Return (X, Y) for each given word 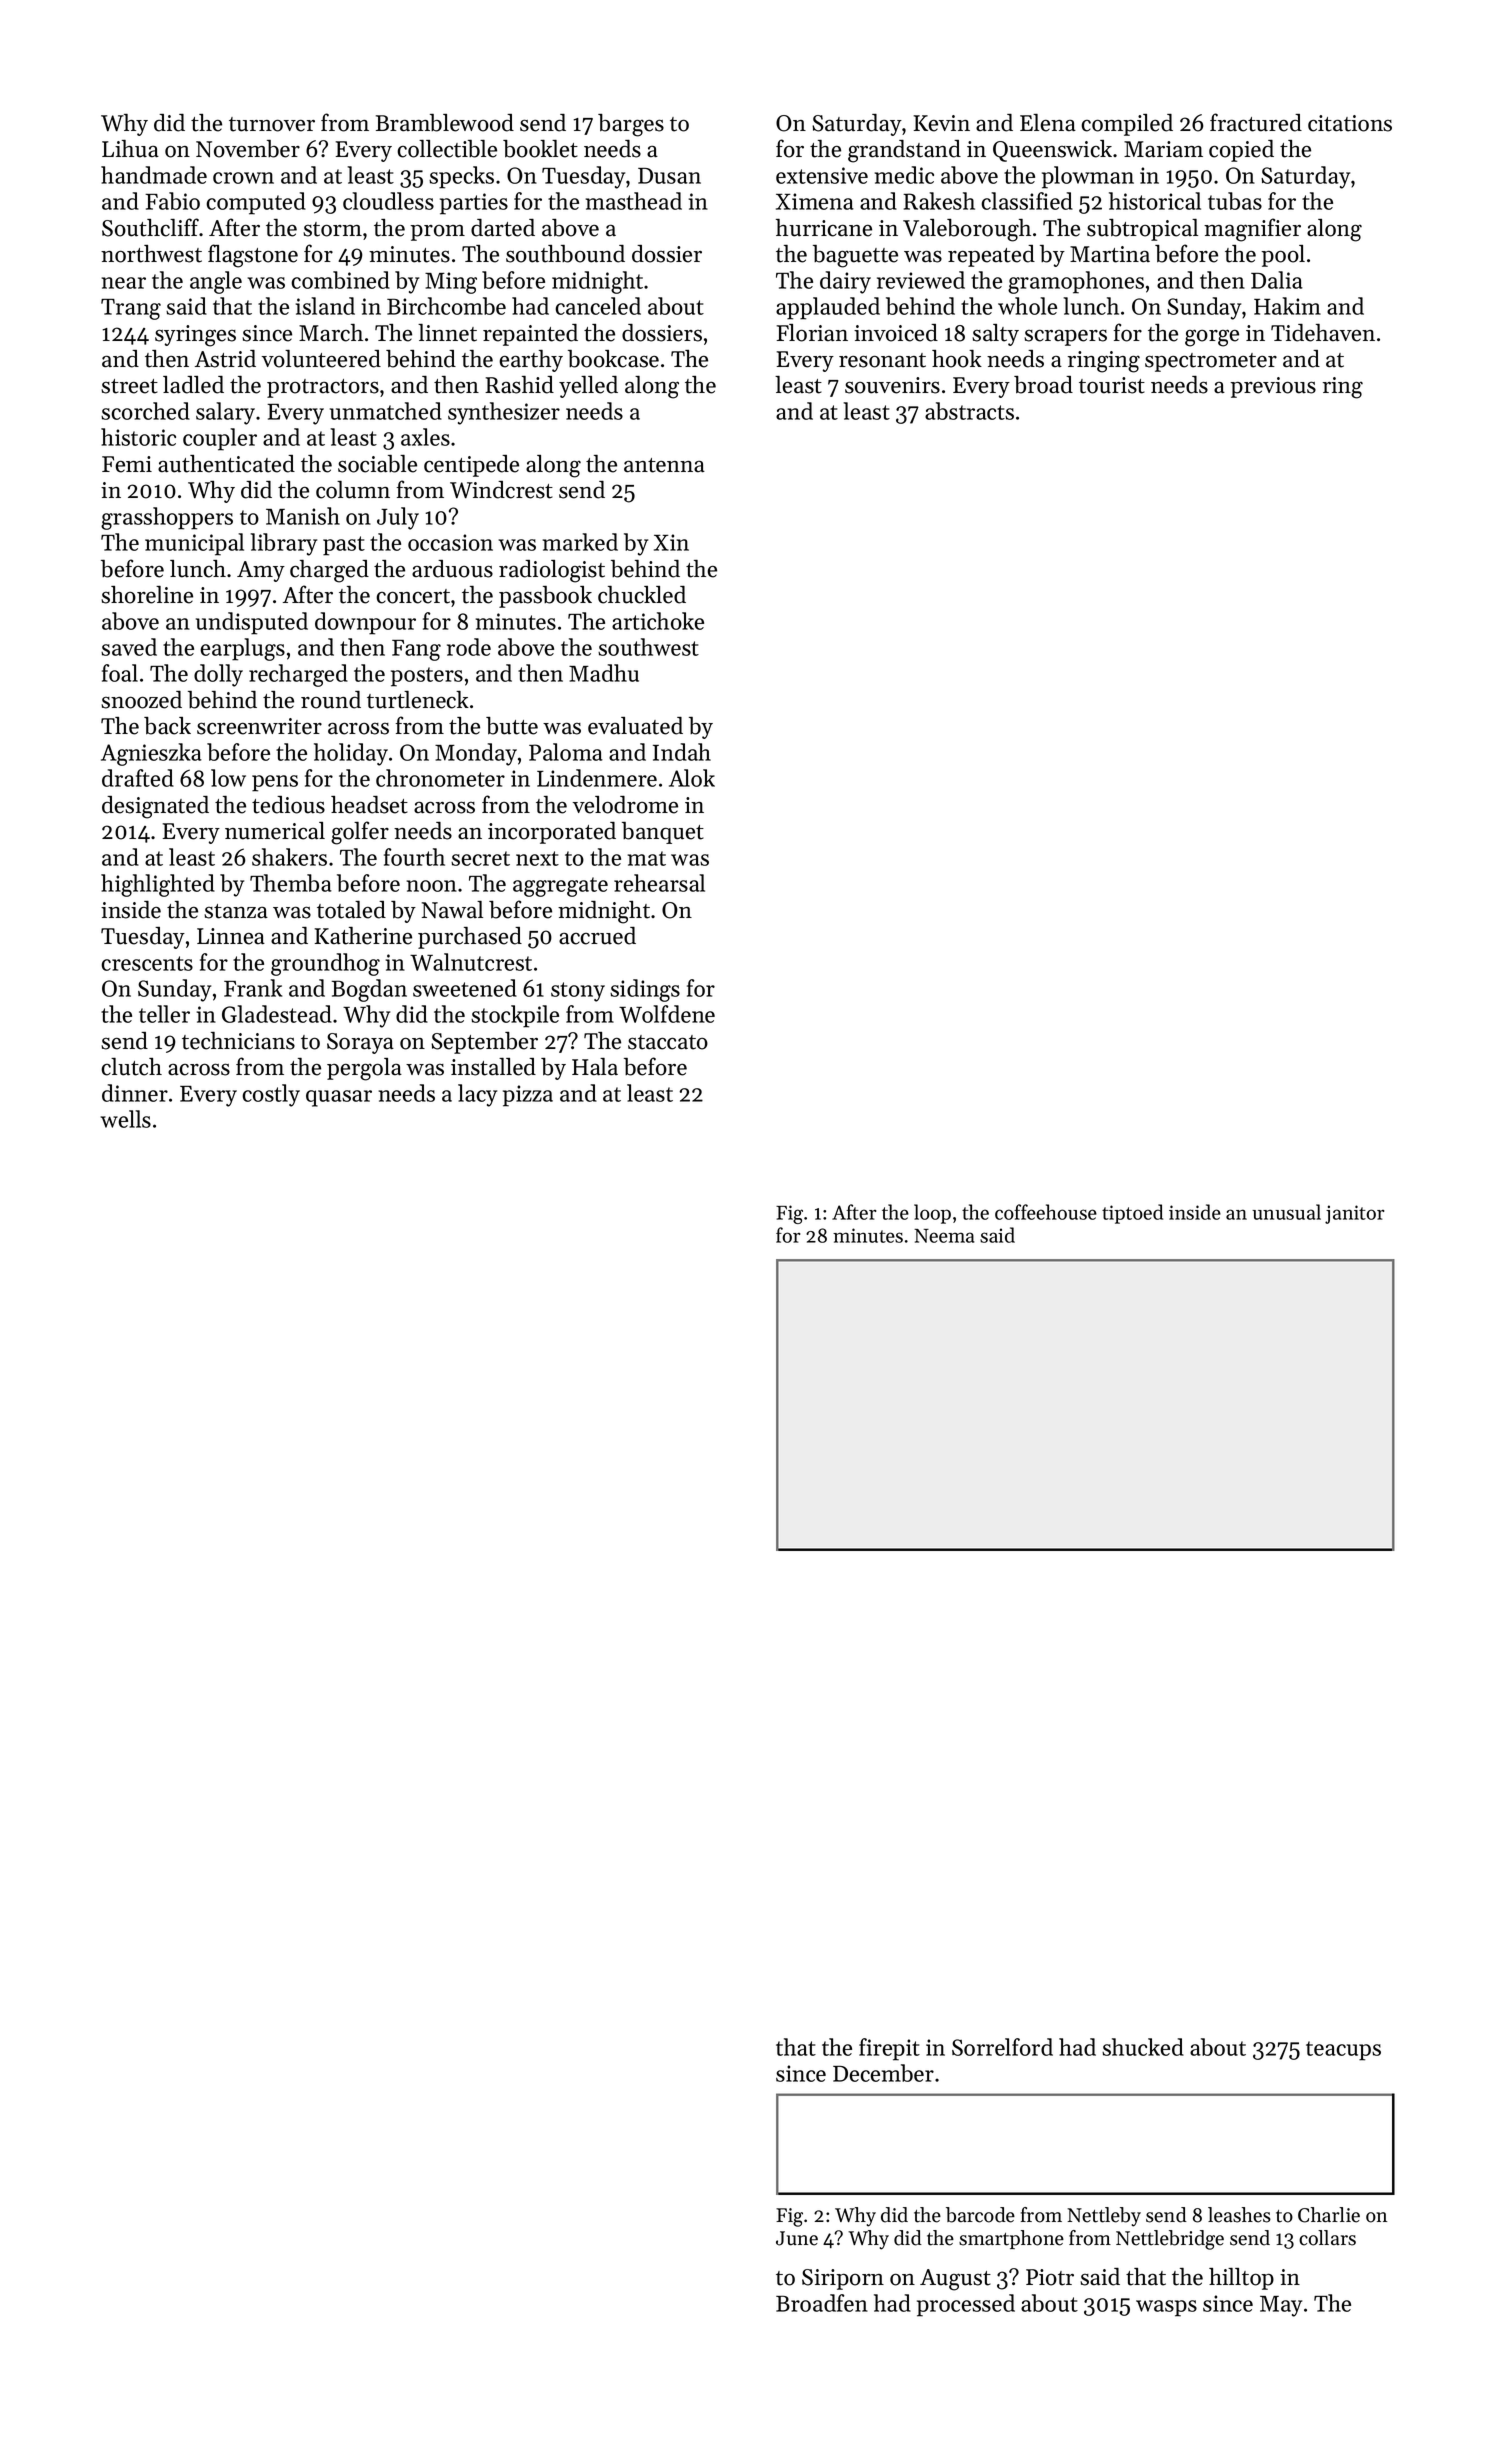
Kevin (942, 123)
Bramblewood (445, 123)
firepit (889, 2049)
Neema (944, 1236)
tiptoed (1132, 1214)
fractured (1256, 122)
